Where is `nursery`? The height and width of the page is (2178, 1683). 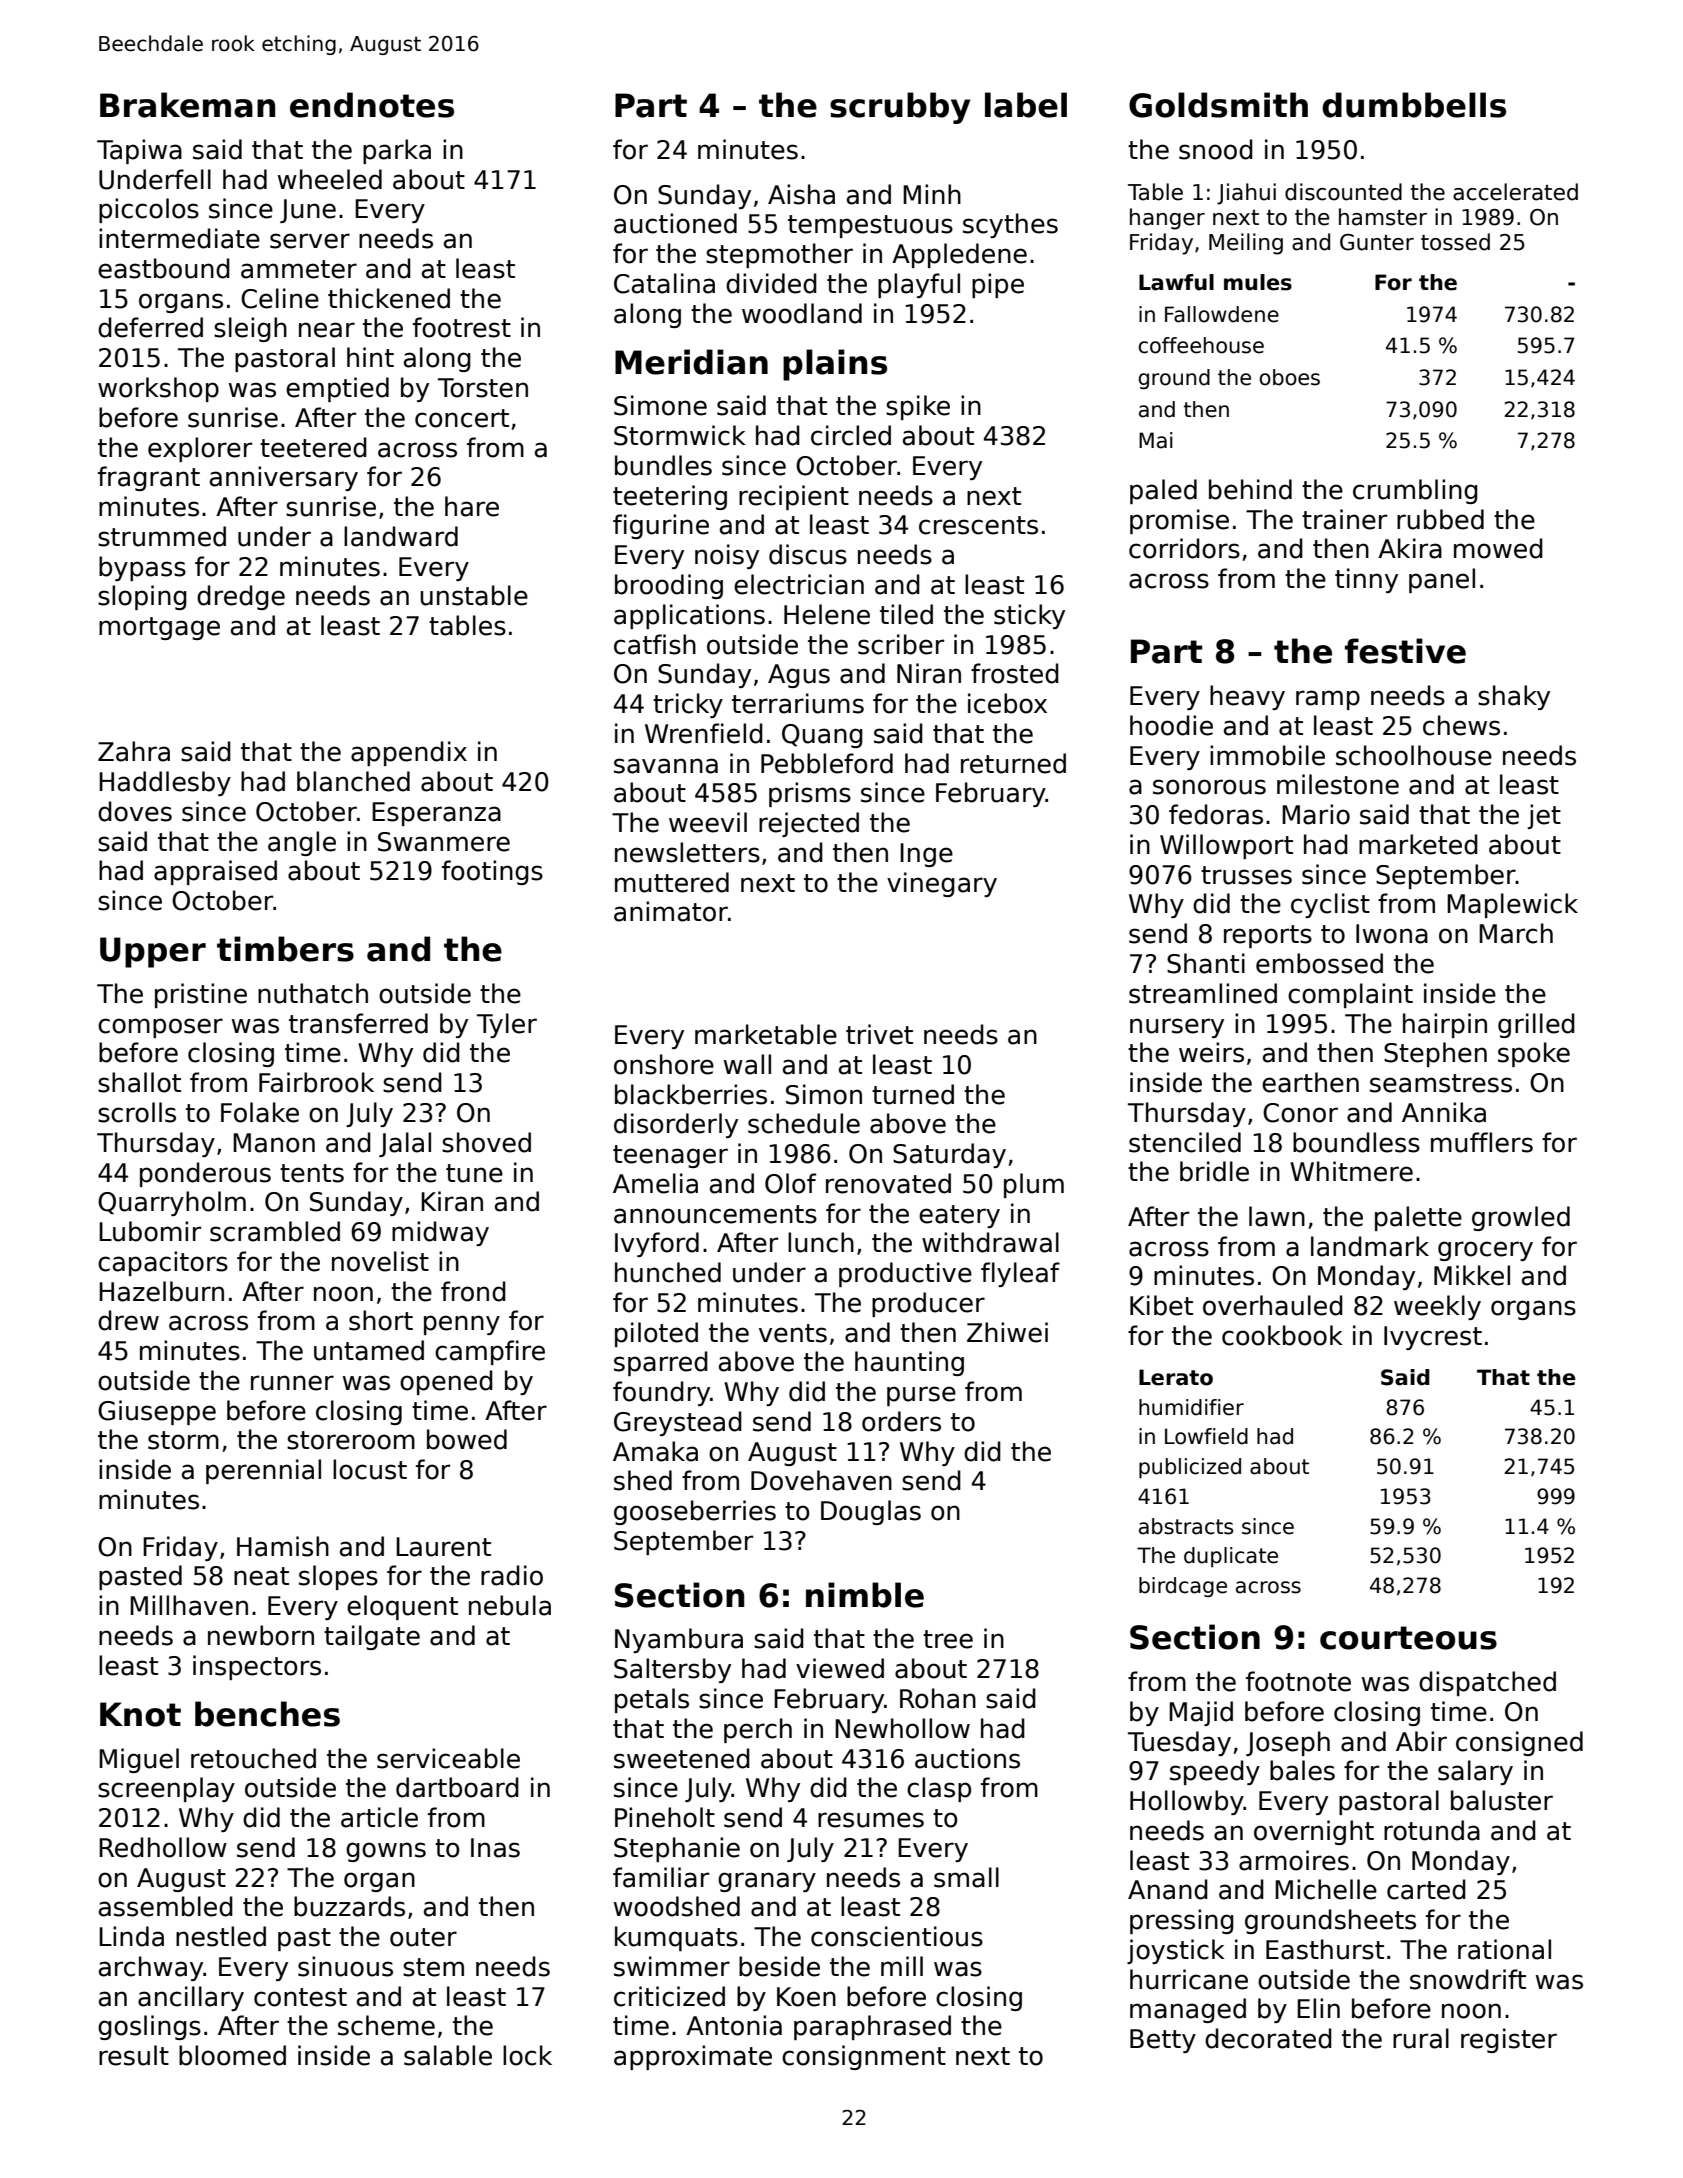 nursery is located at coordinates (1177, 1028).
